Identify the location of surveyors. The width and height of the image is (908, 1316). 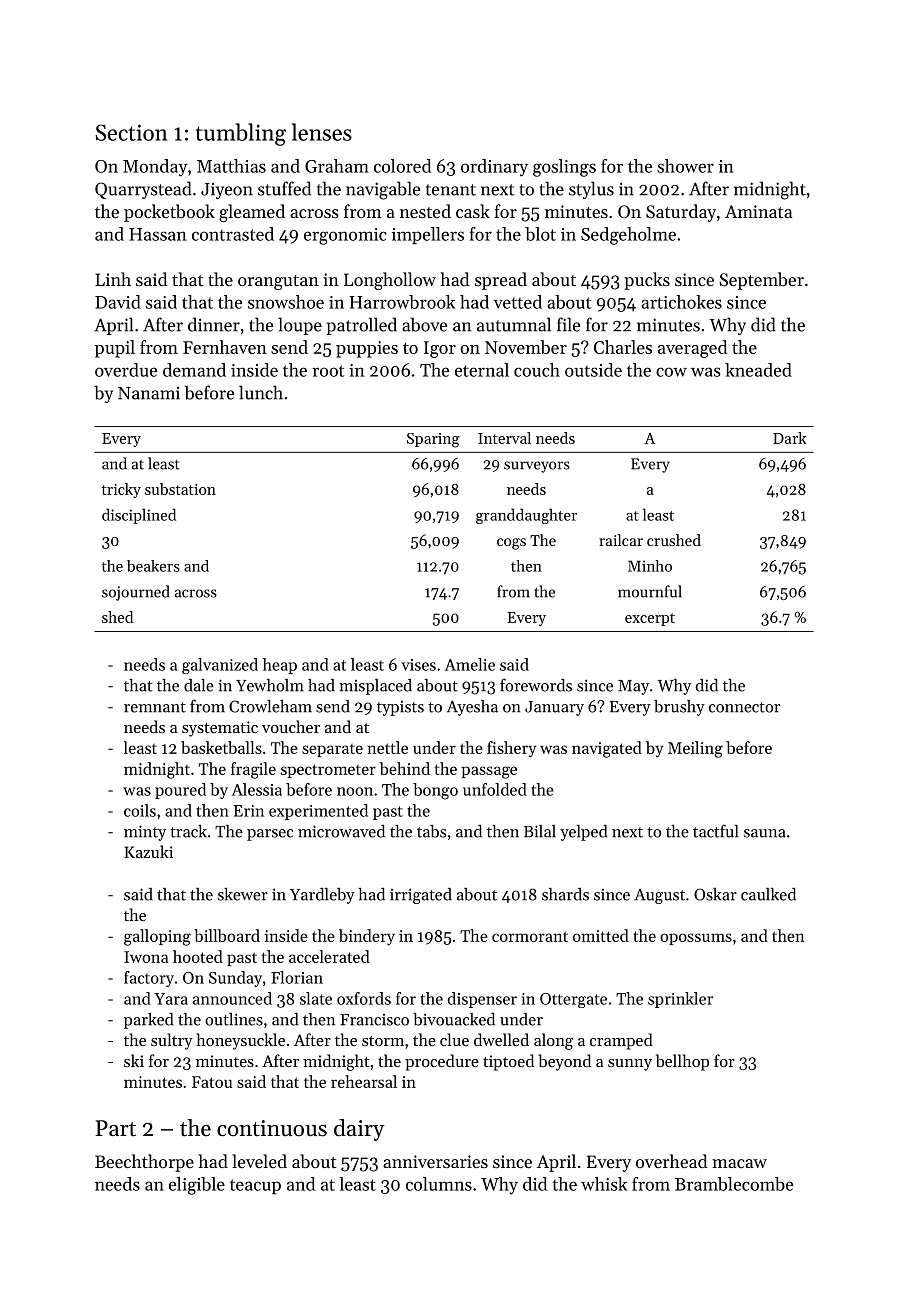
(537, 467).
